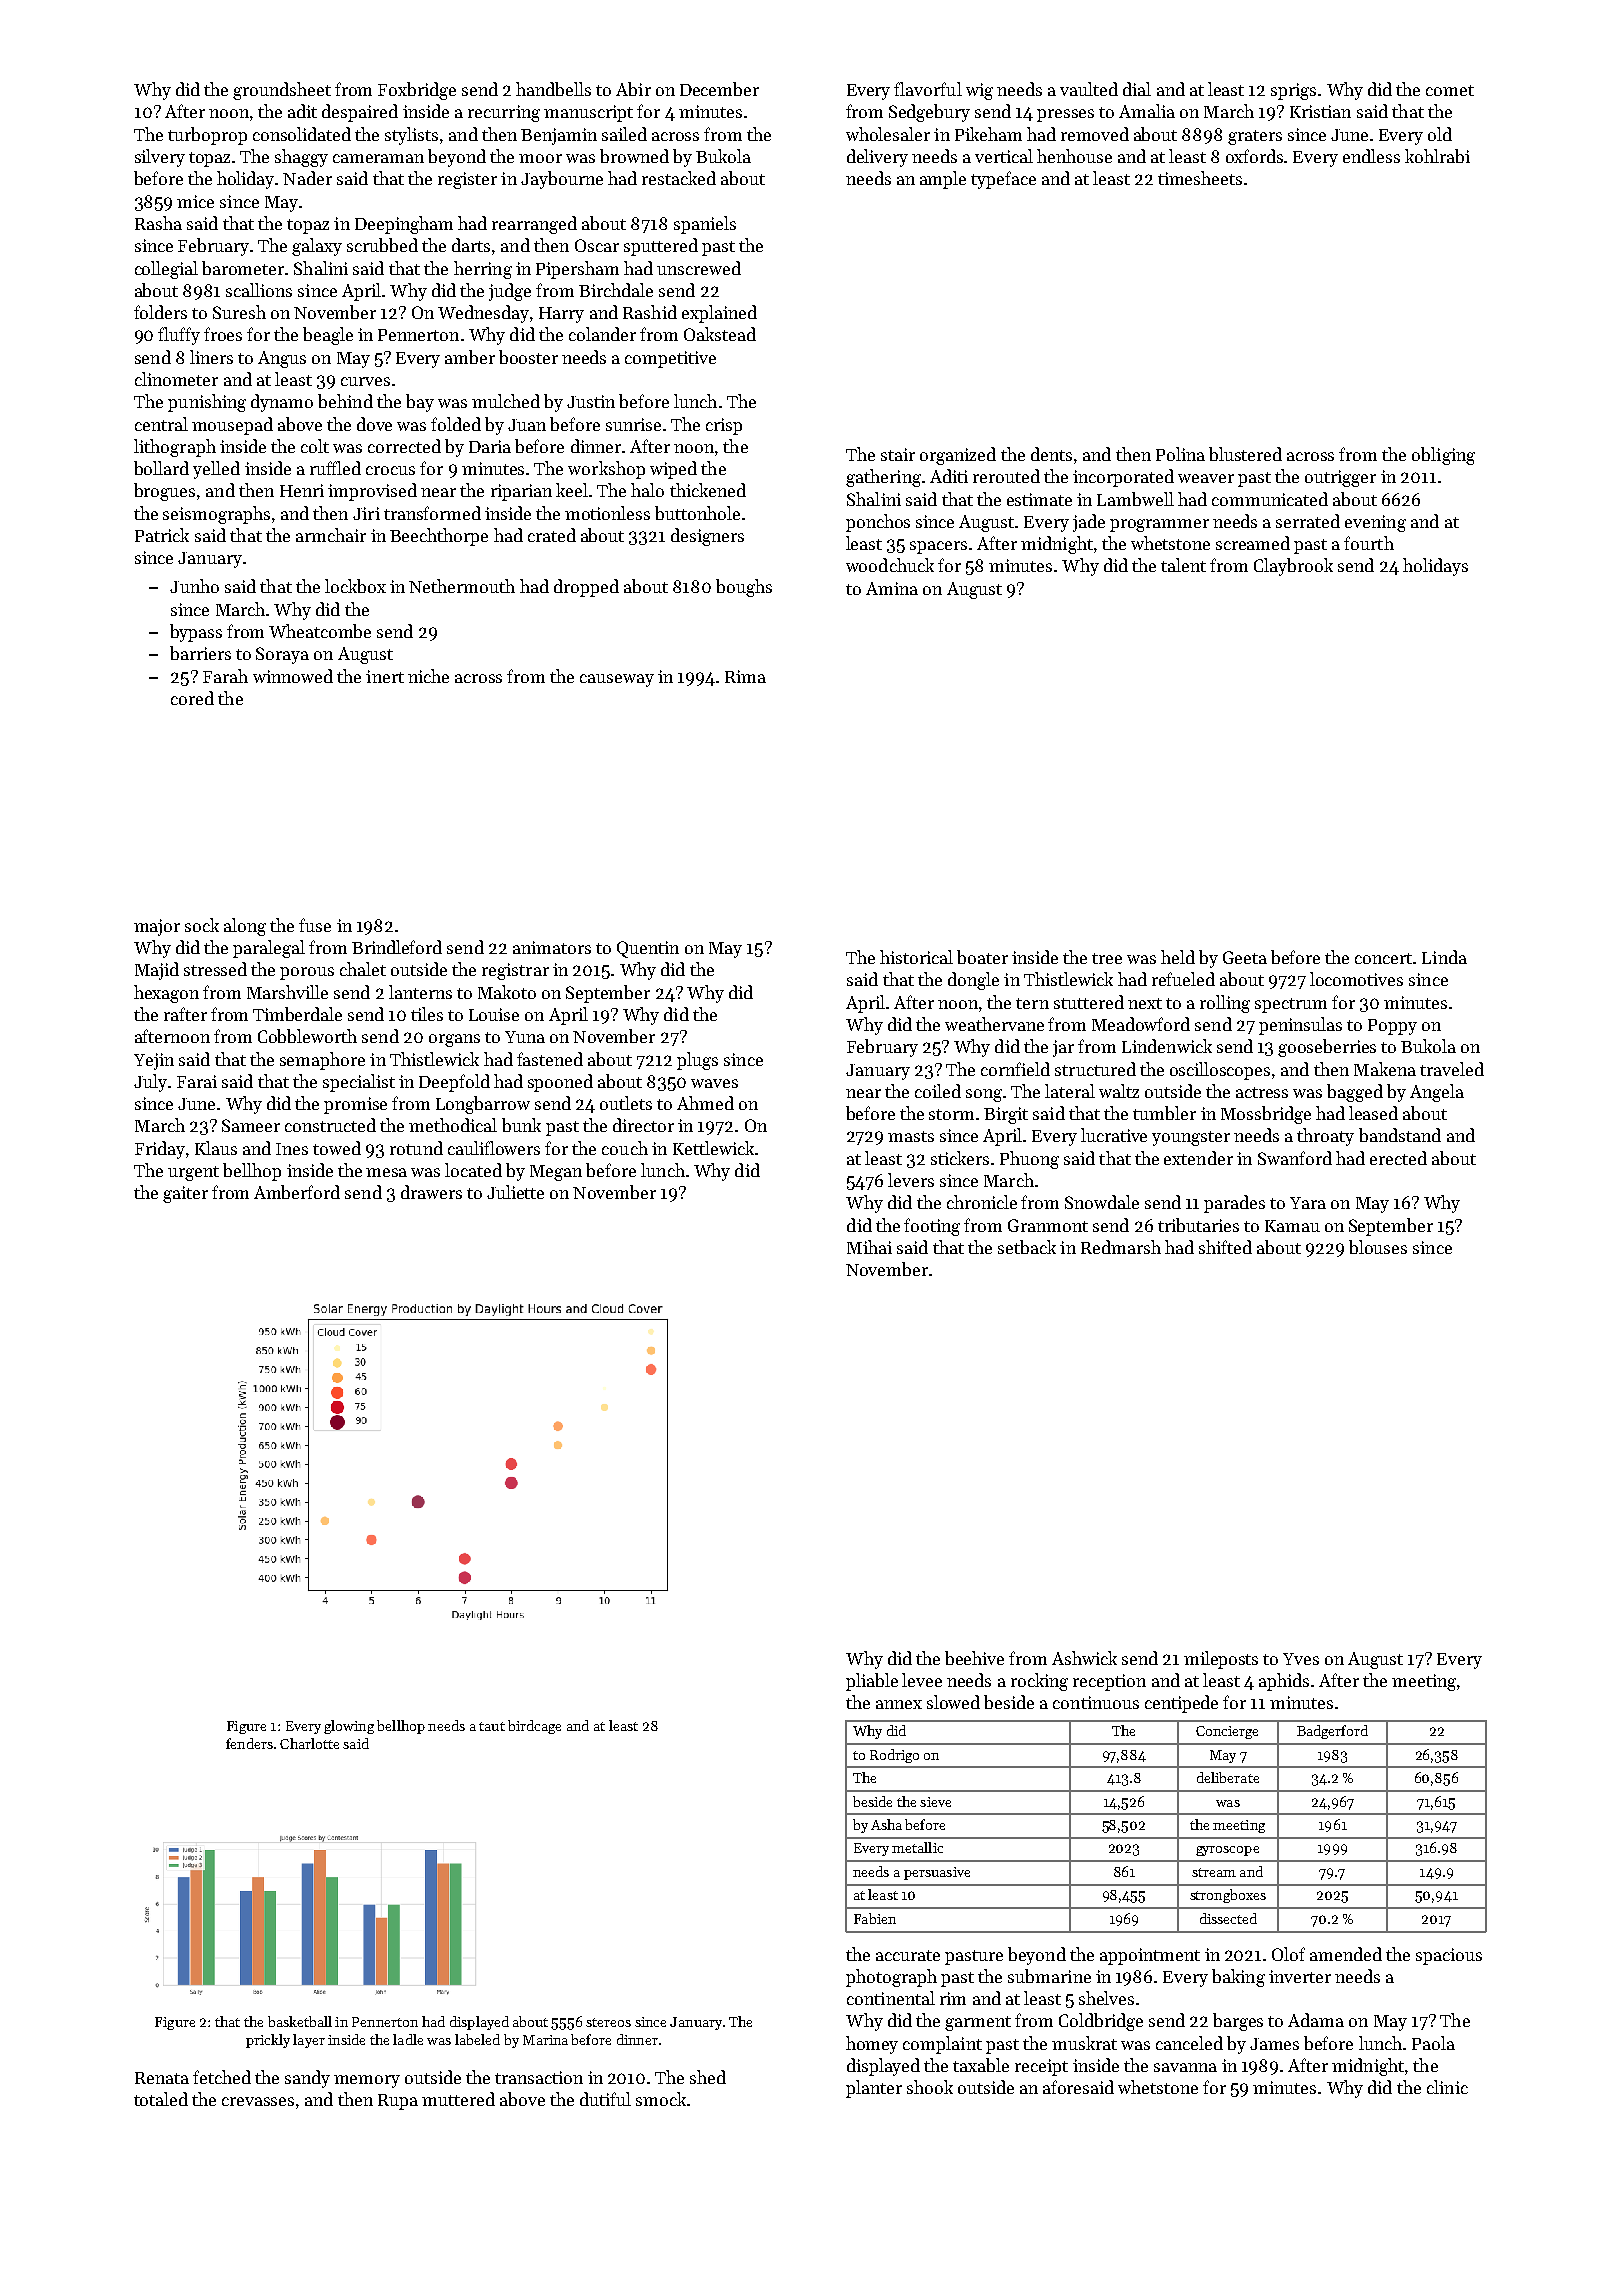 This screenshot has width=1620, height=2292. Describe the element at coordinates (1107, 958) in the screenshot. I see `tree` at that location.
